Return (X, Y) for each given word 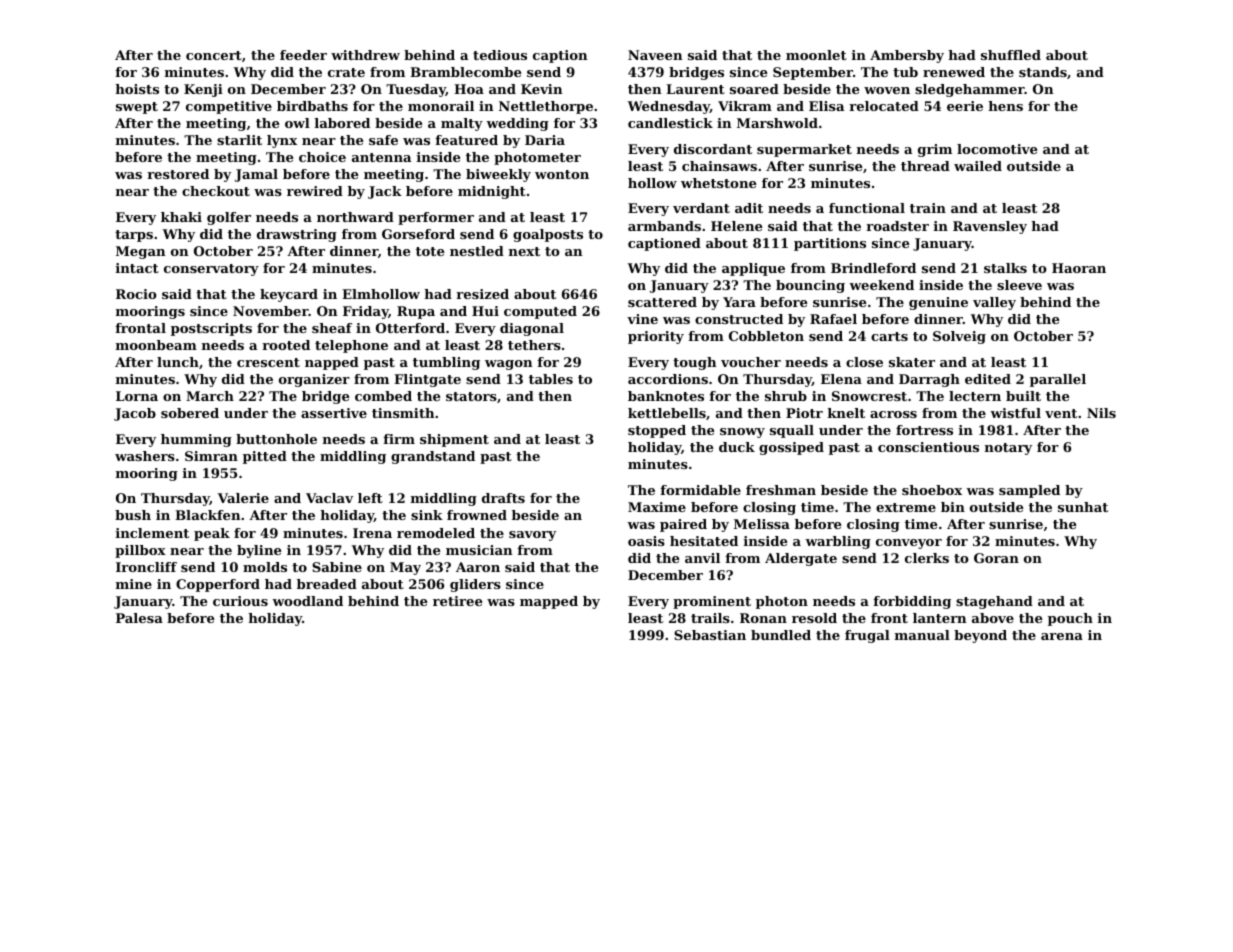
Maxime (657, 507)
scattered (662, 302)
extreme (906, 507)
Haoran (1079, 268)
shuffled (1011, 55)
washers (145, 456)
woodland (307, 601)
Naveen (655, 55)
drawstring (297, 235)
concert (214, 55)
